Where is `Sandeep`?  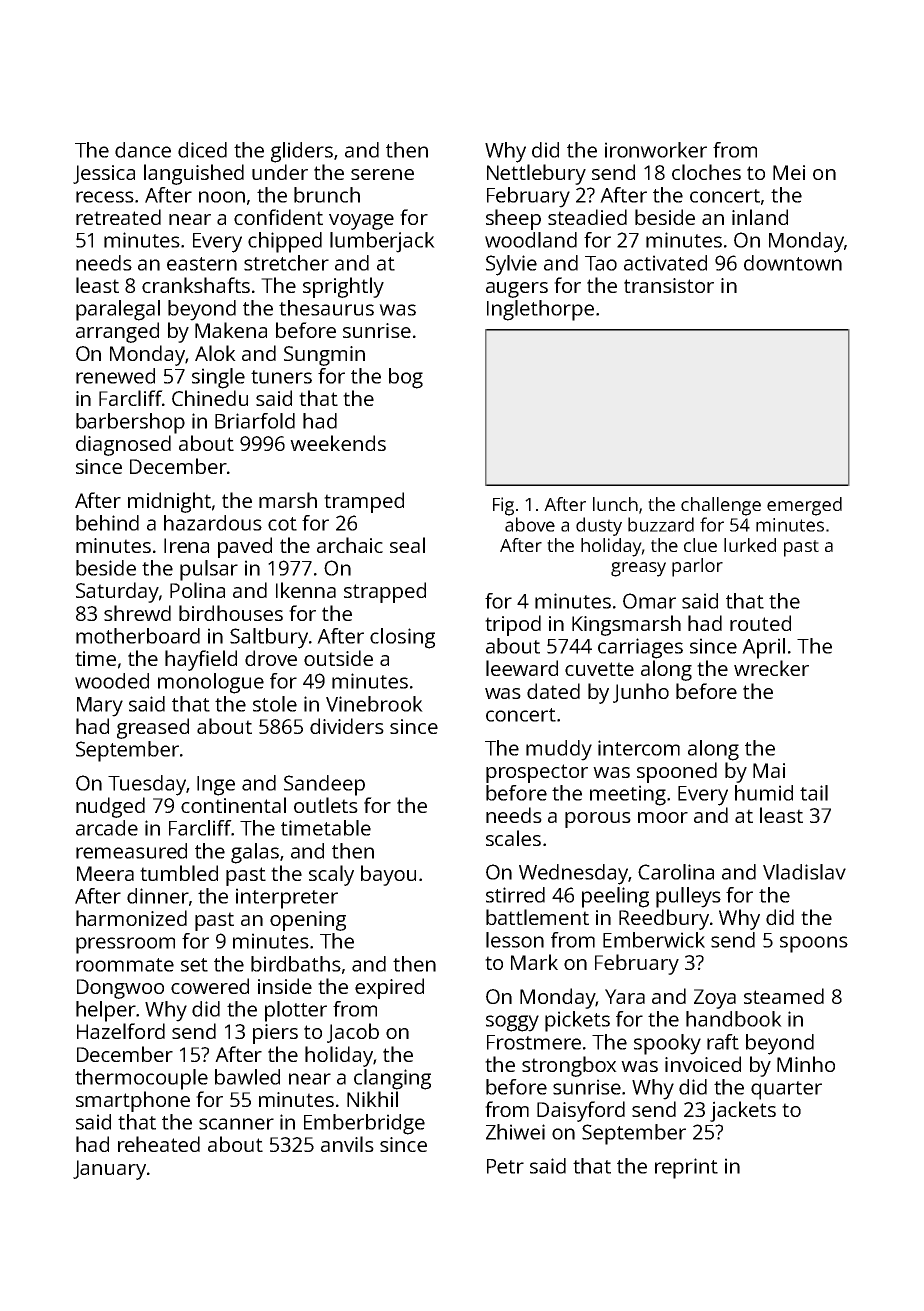 Sandeep is located at coordinates (324, 785).
